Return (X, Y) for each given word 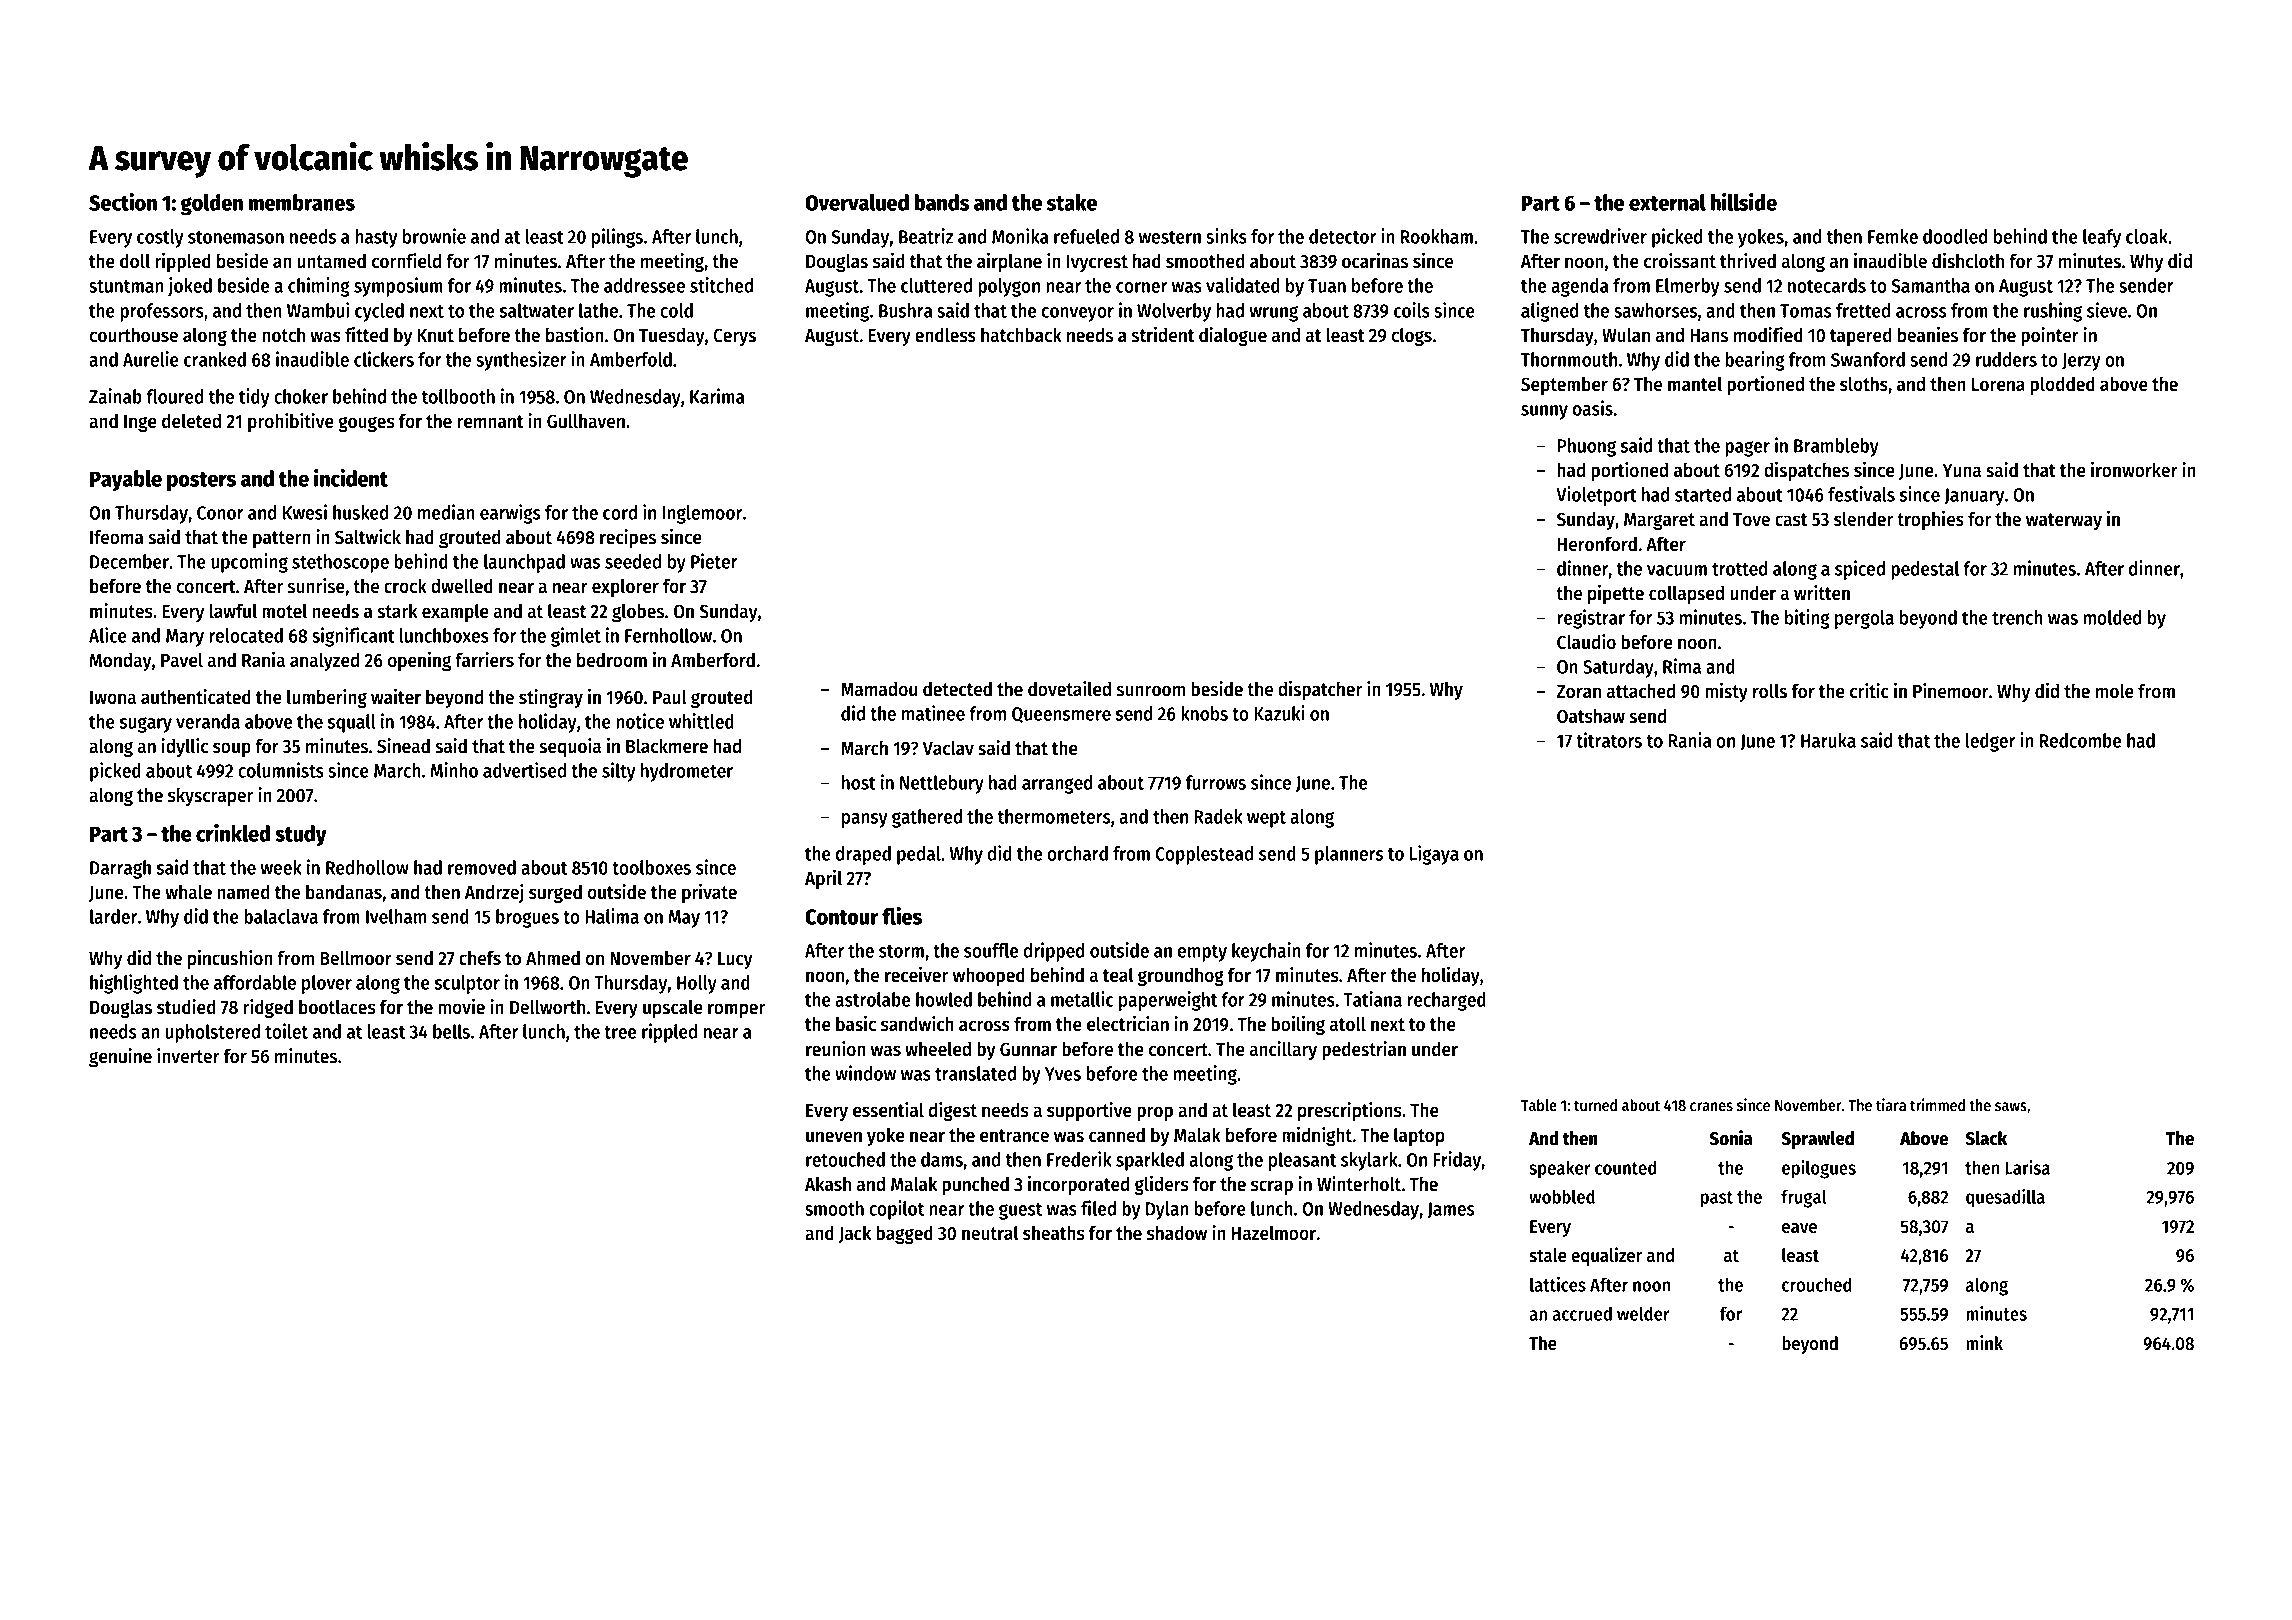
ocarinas (1375, 261)
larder (113, 916)
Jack (855, 1234)
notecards (1827, 285)
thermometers (1054, 816)
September (1564, 385)
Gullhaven (586, 421)
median (446, 512)
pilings (617, 238)
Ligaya (1434, 855)
